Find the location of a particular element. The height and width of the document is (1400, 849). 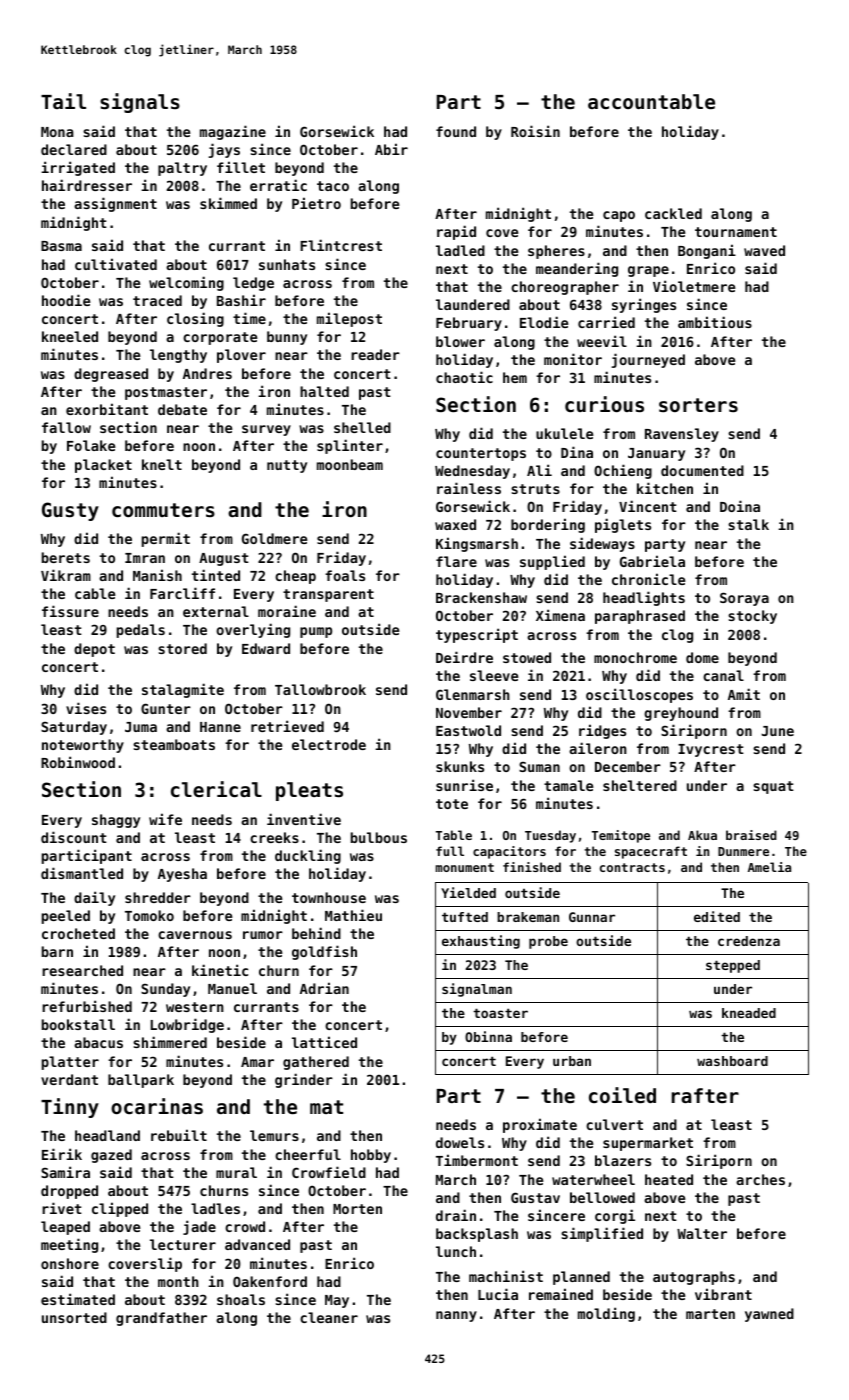

Yielded is located at coordinates (468, 892).
